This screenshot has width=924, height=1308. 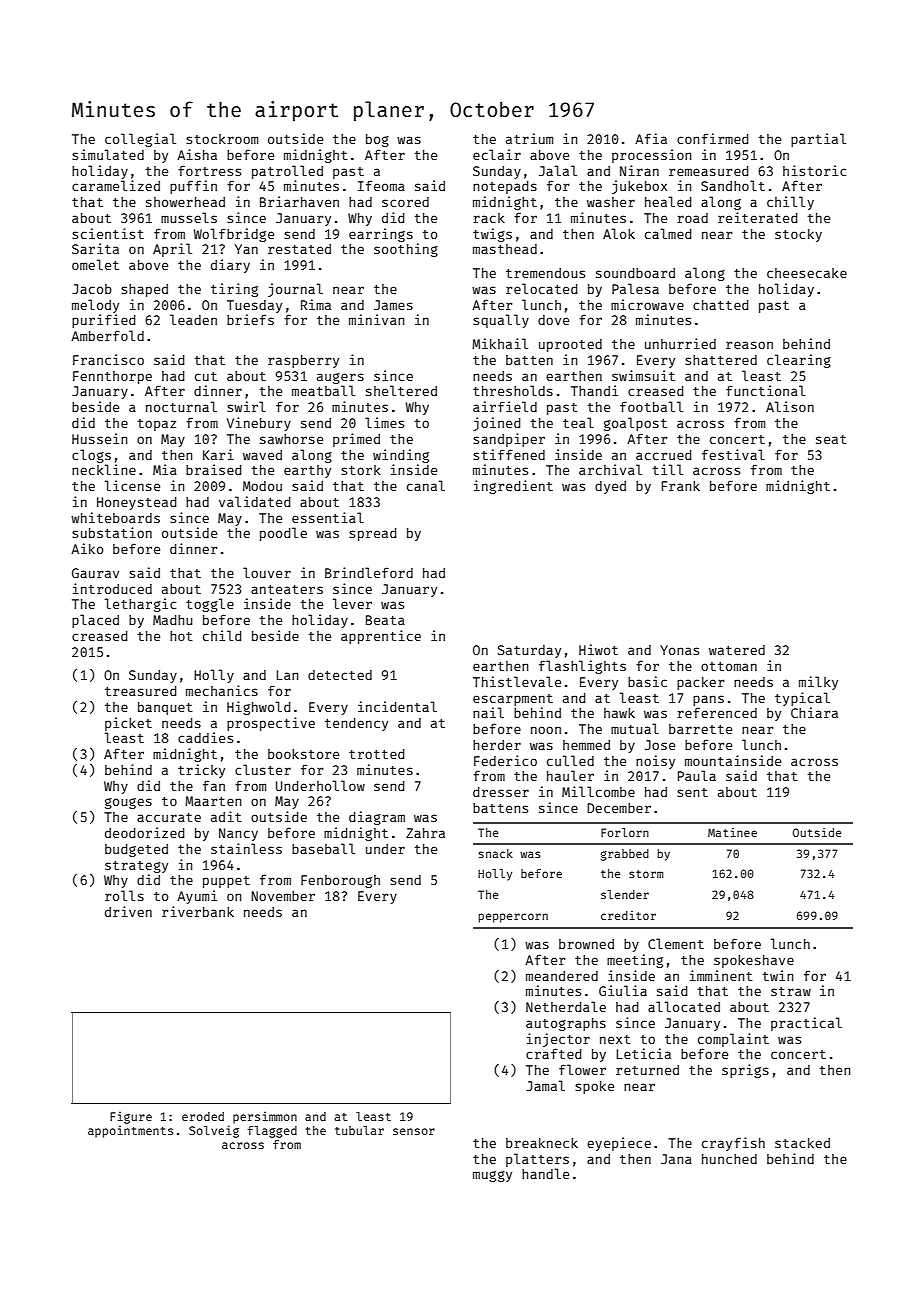 I want to click on stacked, so click(x=802, y=1143).
